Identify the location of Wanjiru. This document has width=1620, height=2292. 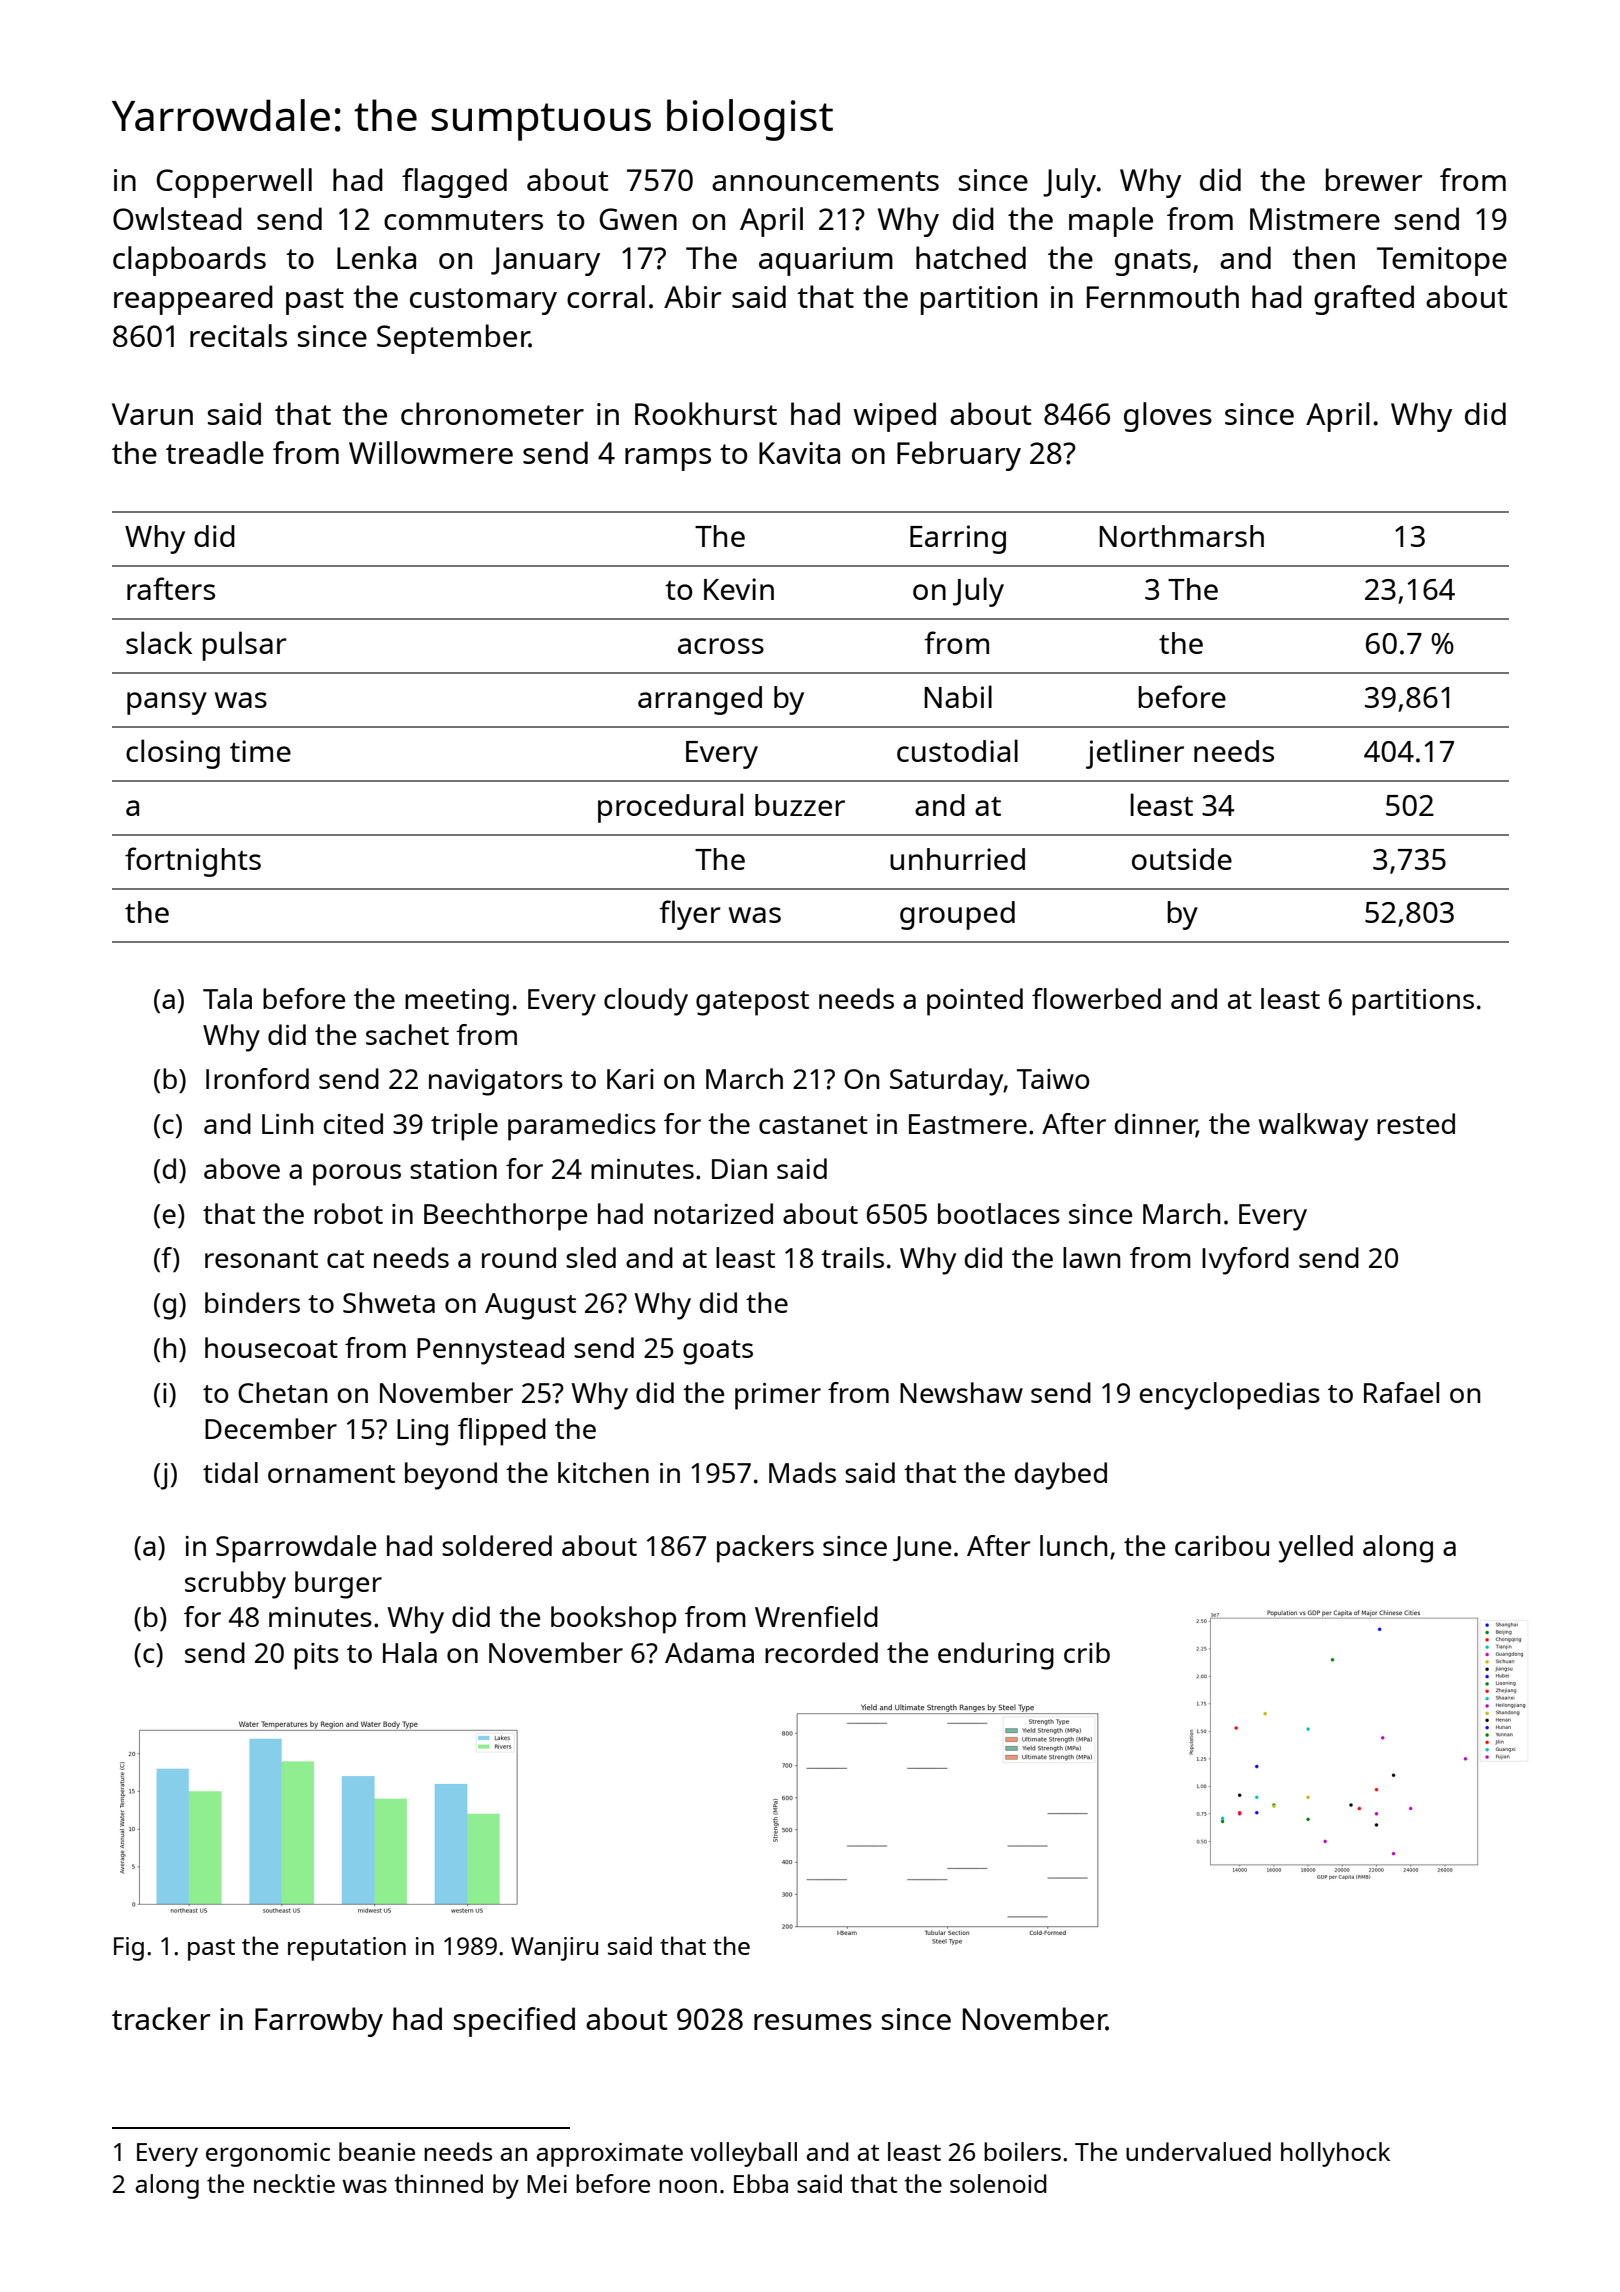
(554, 1949).
